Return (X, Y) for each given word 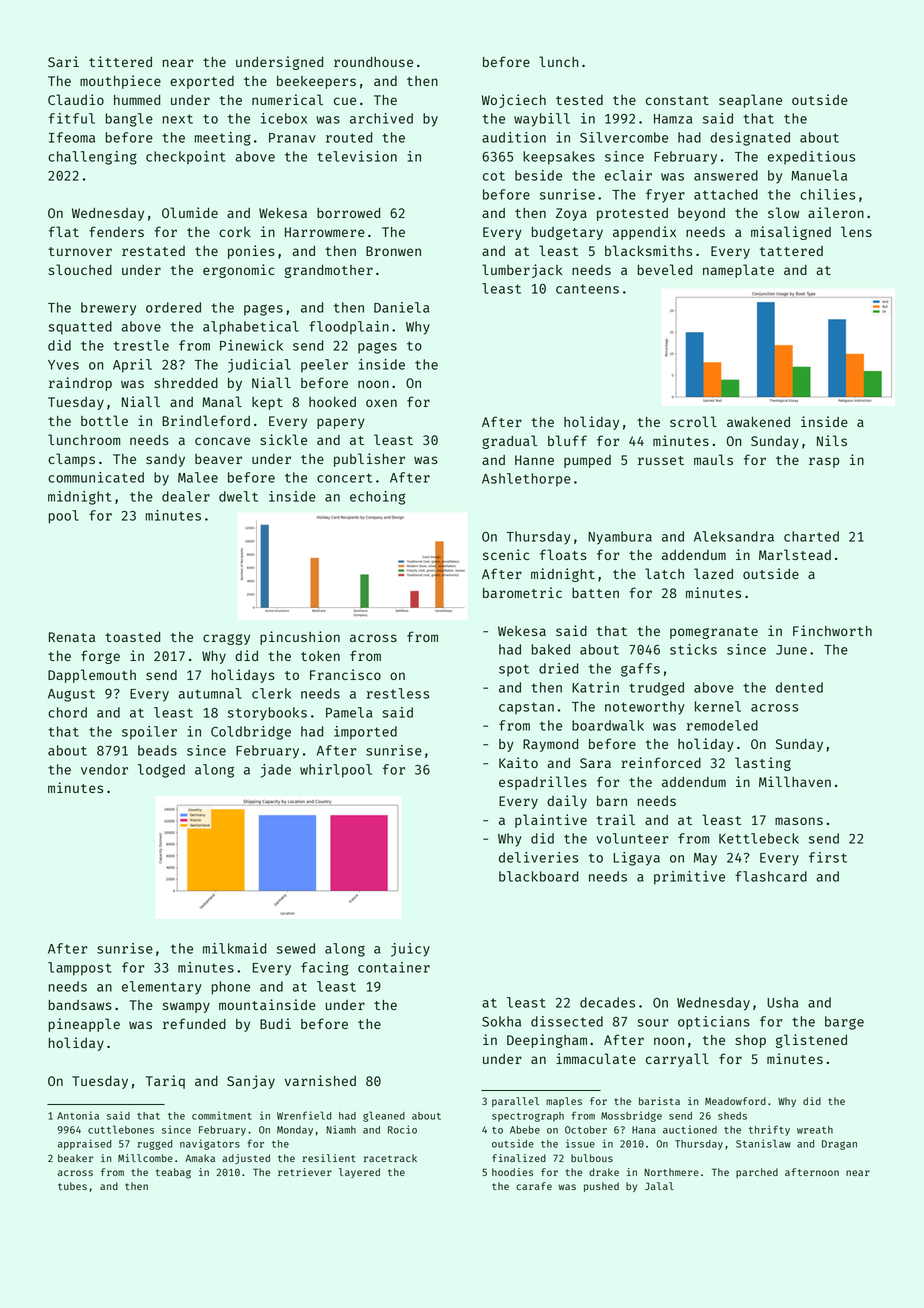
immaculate (596, 1058)
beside (538, 175)
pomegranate (714, 633)
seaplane (750, 101)
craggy (226, 639)
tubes (72, 1186)
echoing (377, 498)
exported (202, 82)
